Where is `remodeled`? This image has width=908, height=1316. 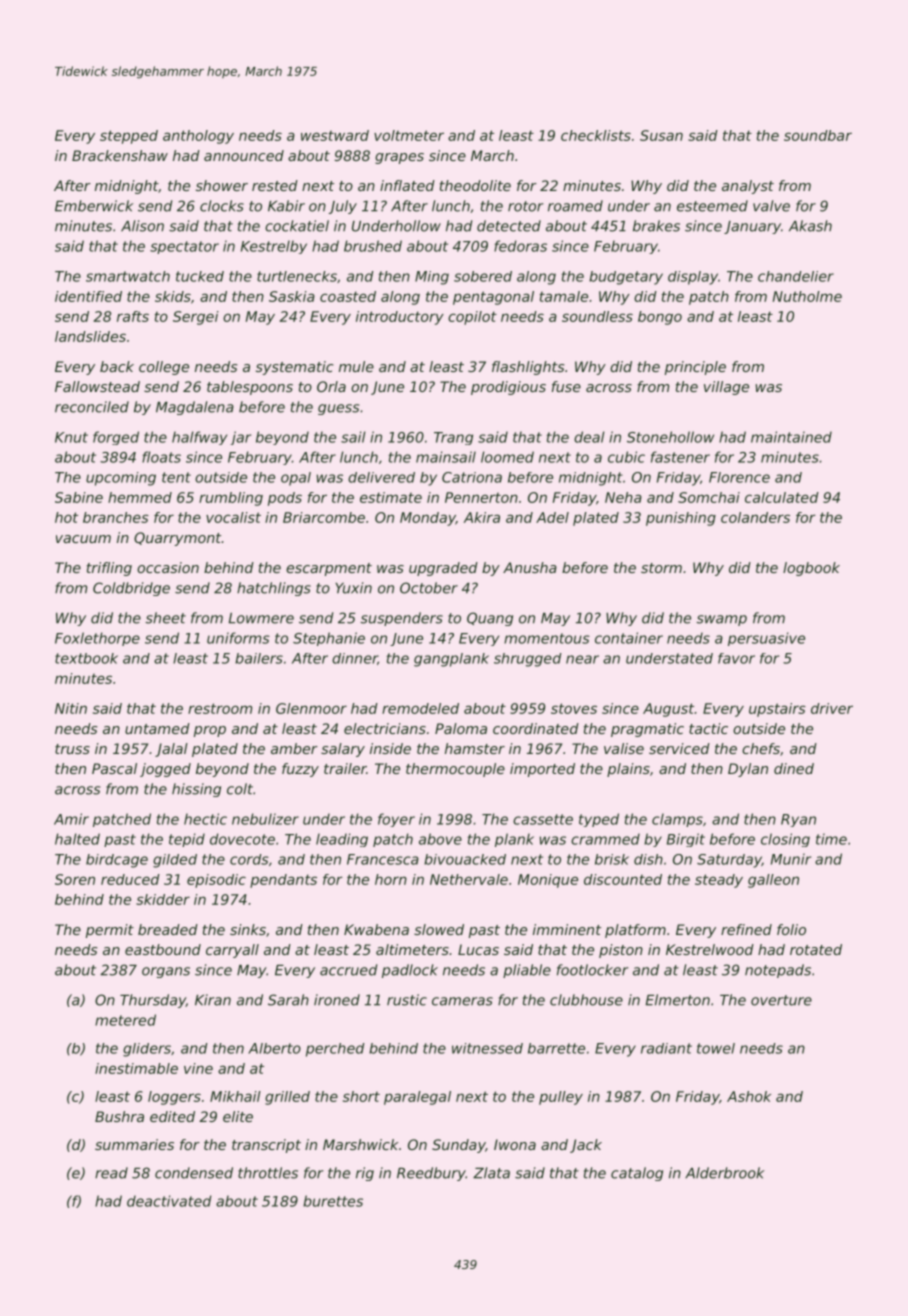 remodeled is located at coordinates (420, 708).
